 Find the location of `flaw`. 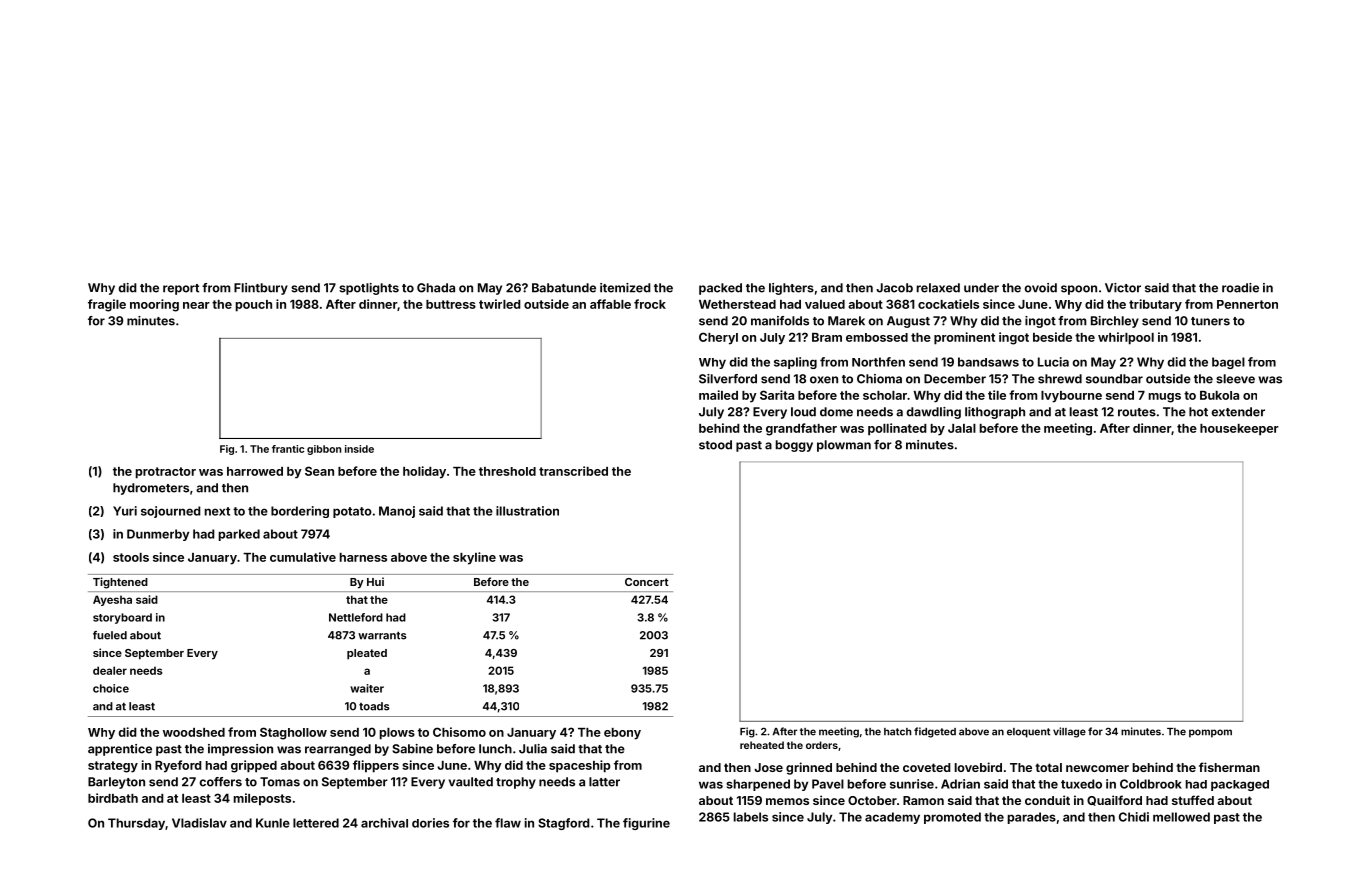

flaw is located at coordinates (508, 823).
